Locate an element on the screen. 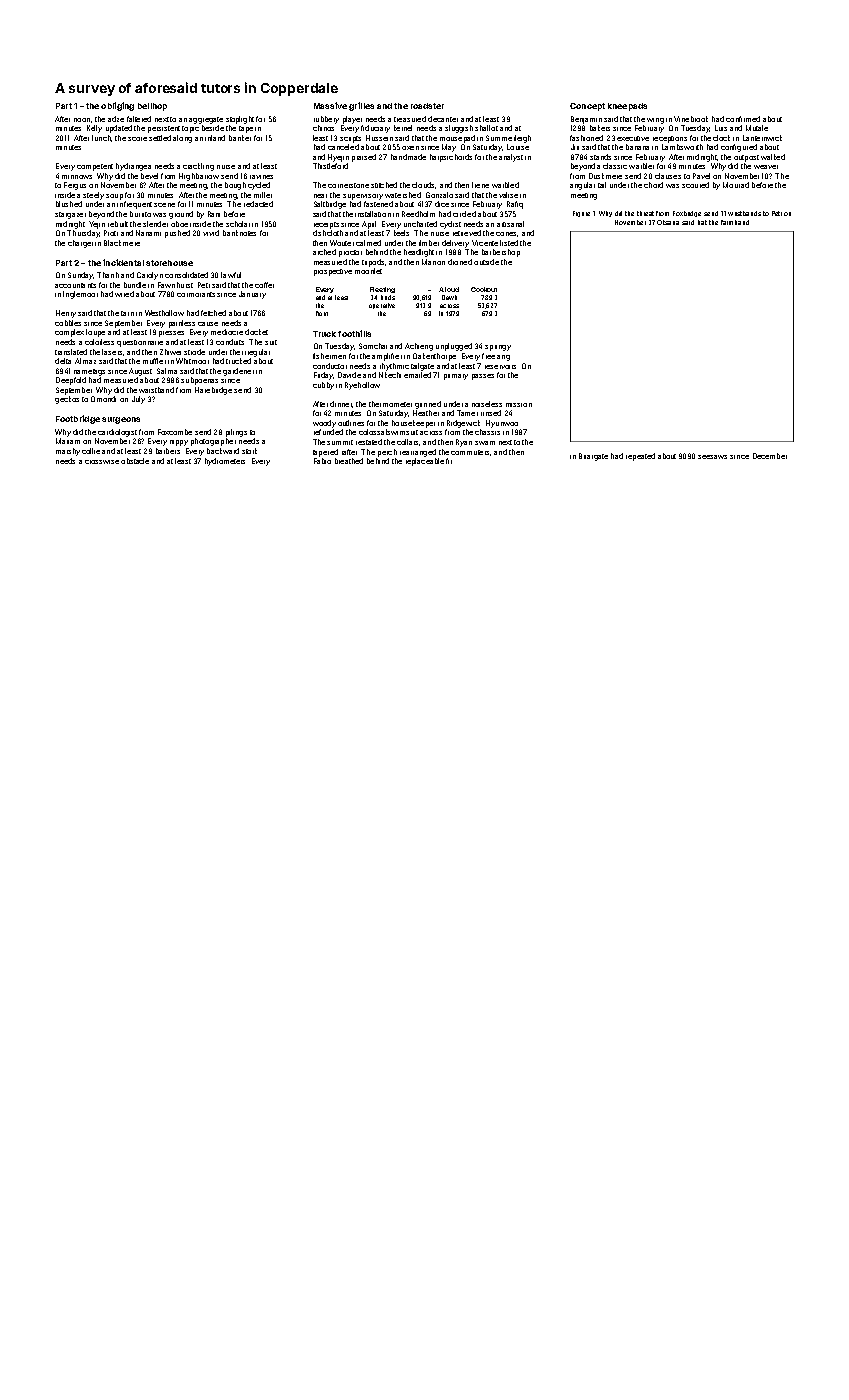  treasured is located at coordinates (410, 119).
